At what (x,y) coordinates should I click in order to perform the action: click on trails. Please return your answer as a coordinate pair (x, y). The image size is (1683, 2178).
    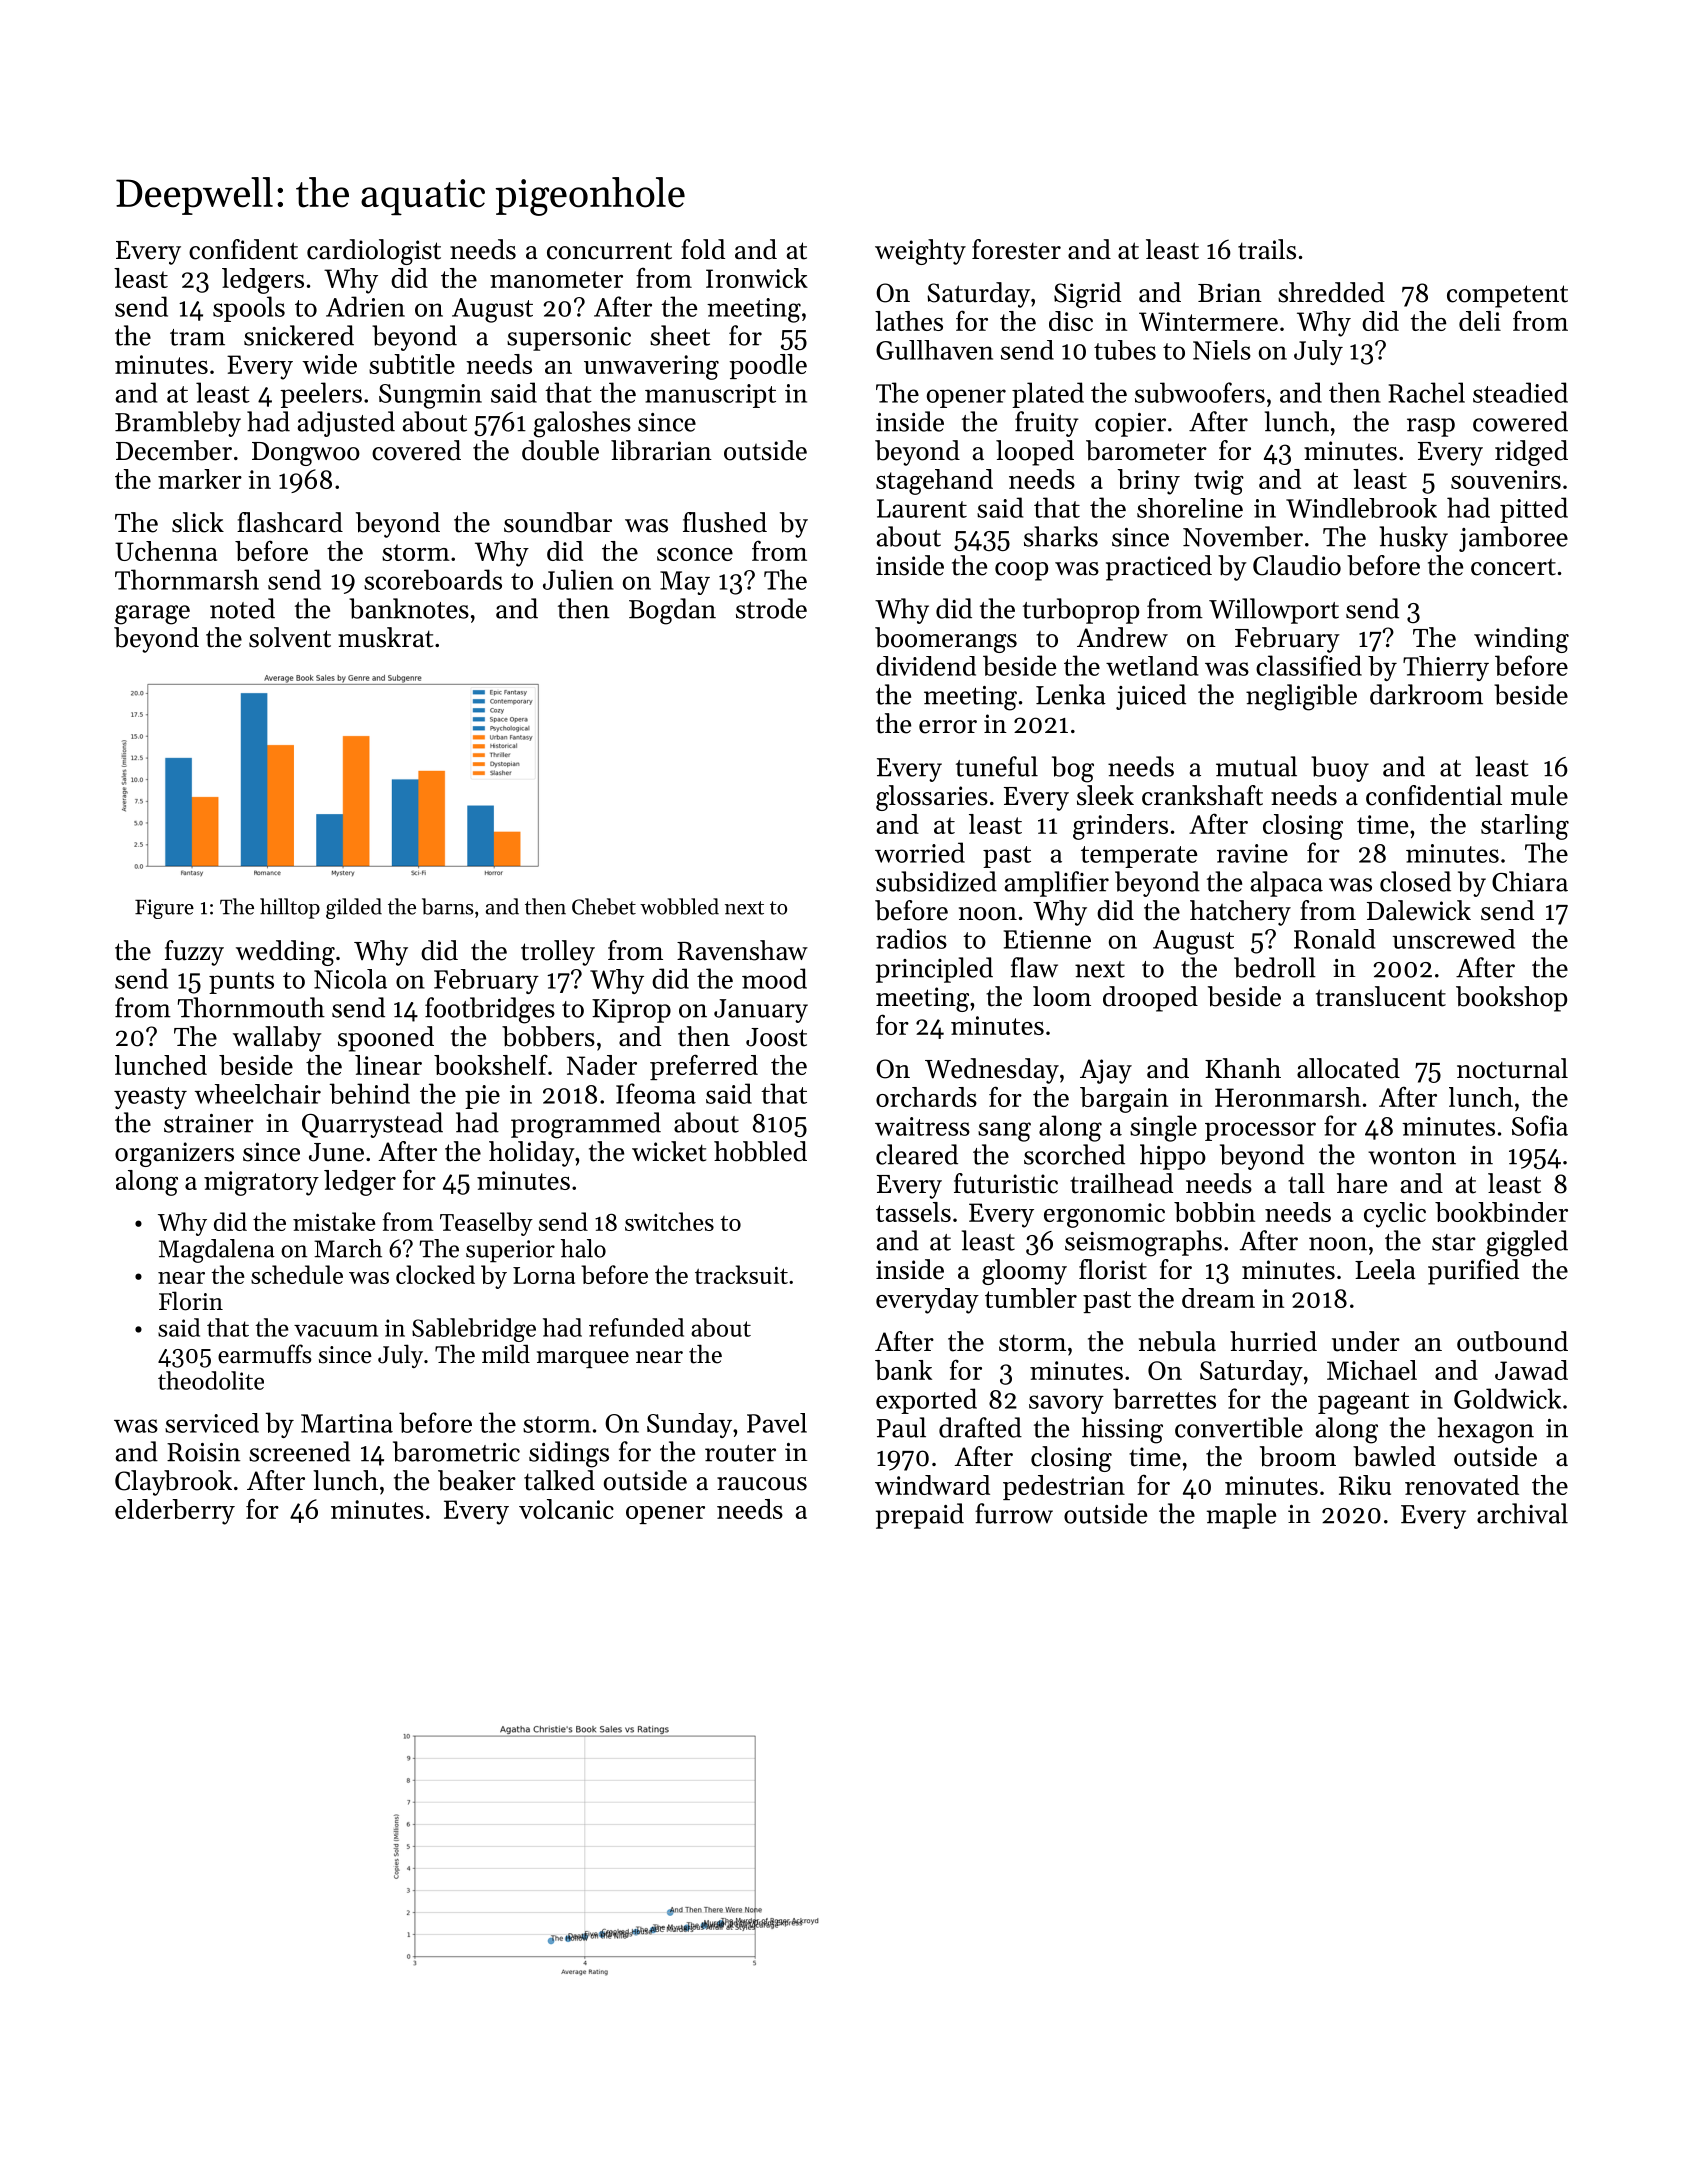
    Looking at the image, I should click on (1267, 249).
